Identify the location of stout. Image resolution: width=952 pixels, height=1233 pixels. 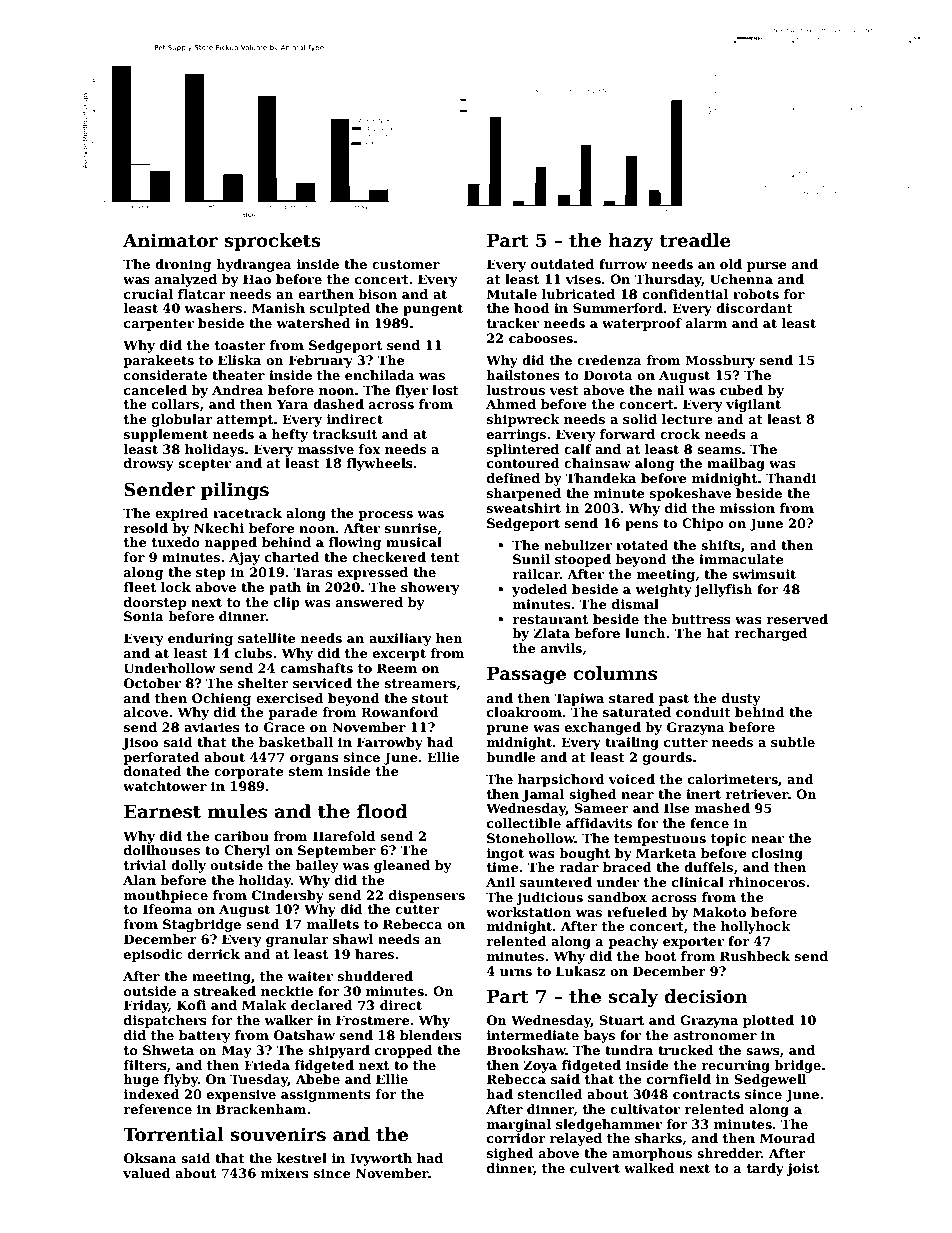
(430, 698).
